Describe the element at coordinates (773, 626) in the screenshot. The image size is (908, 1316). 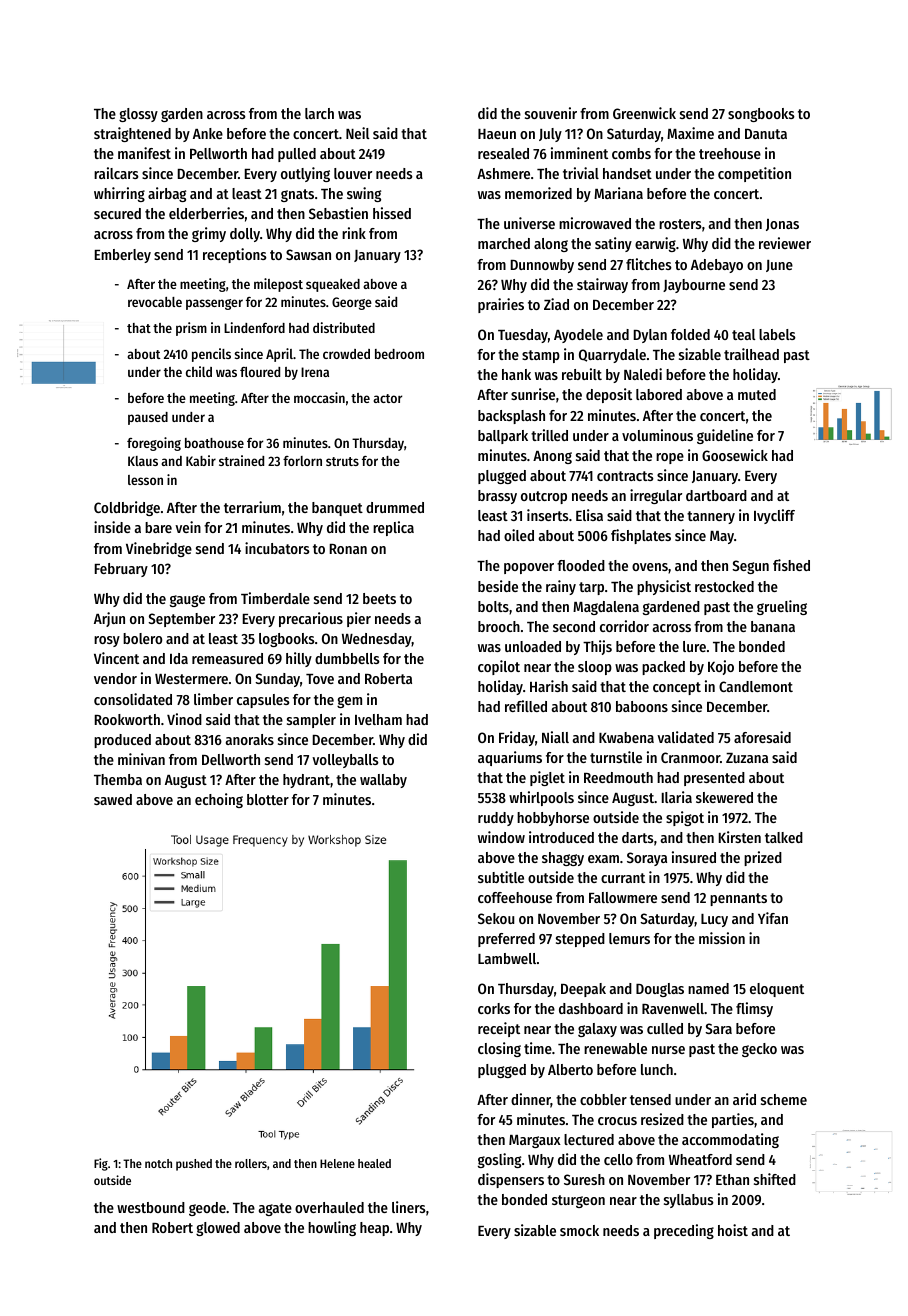
I see `banana` at that location.
